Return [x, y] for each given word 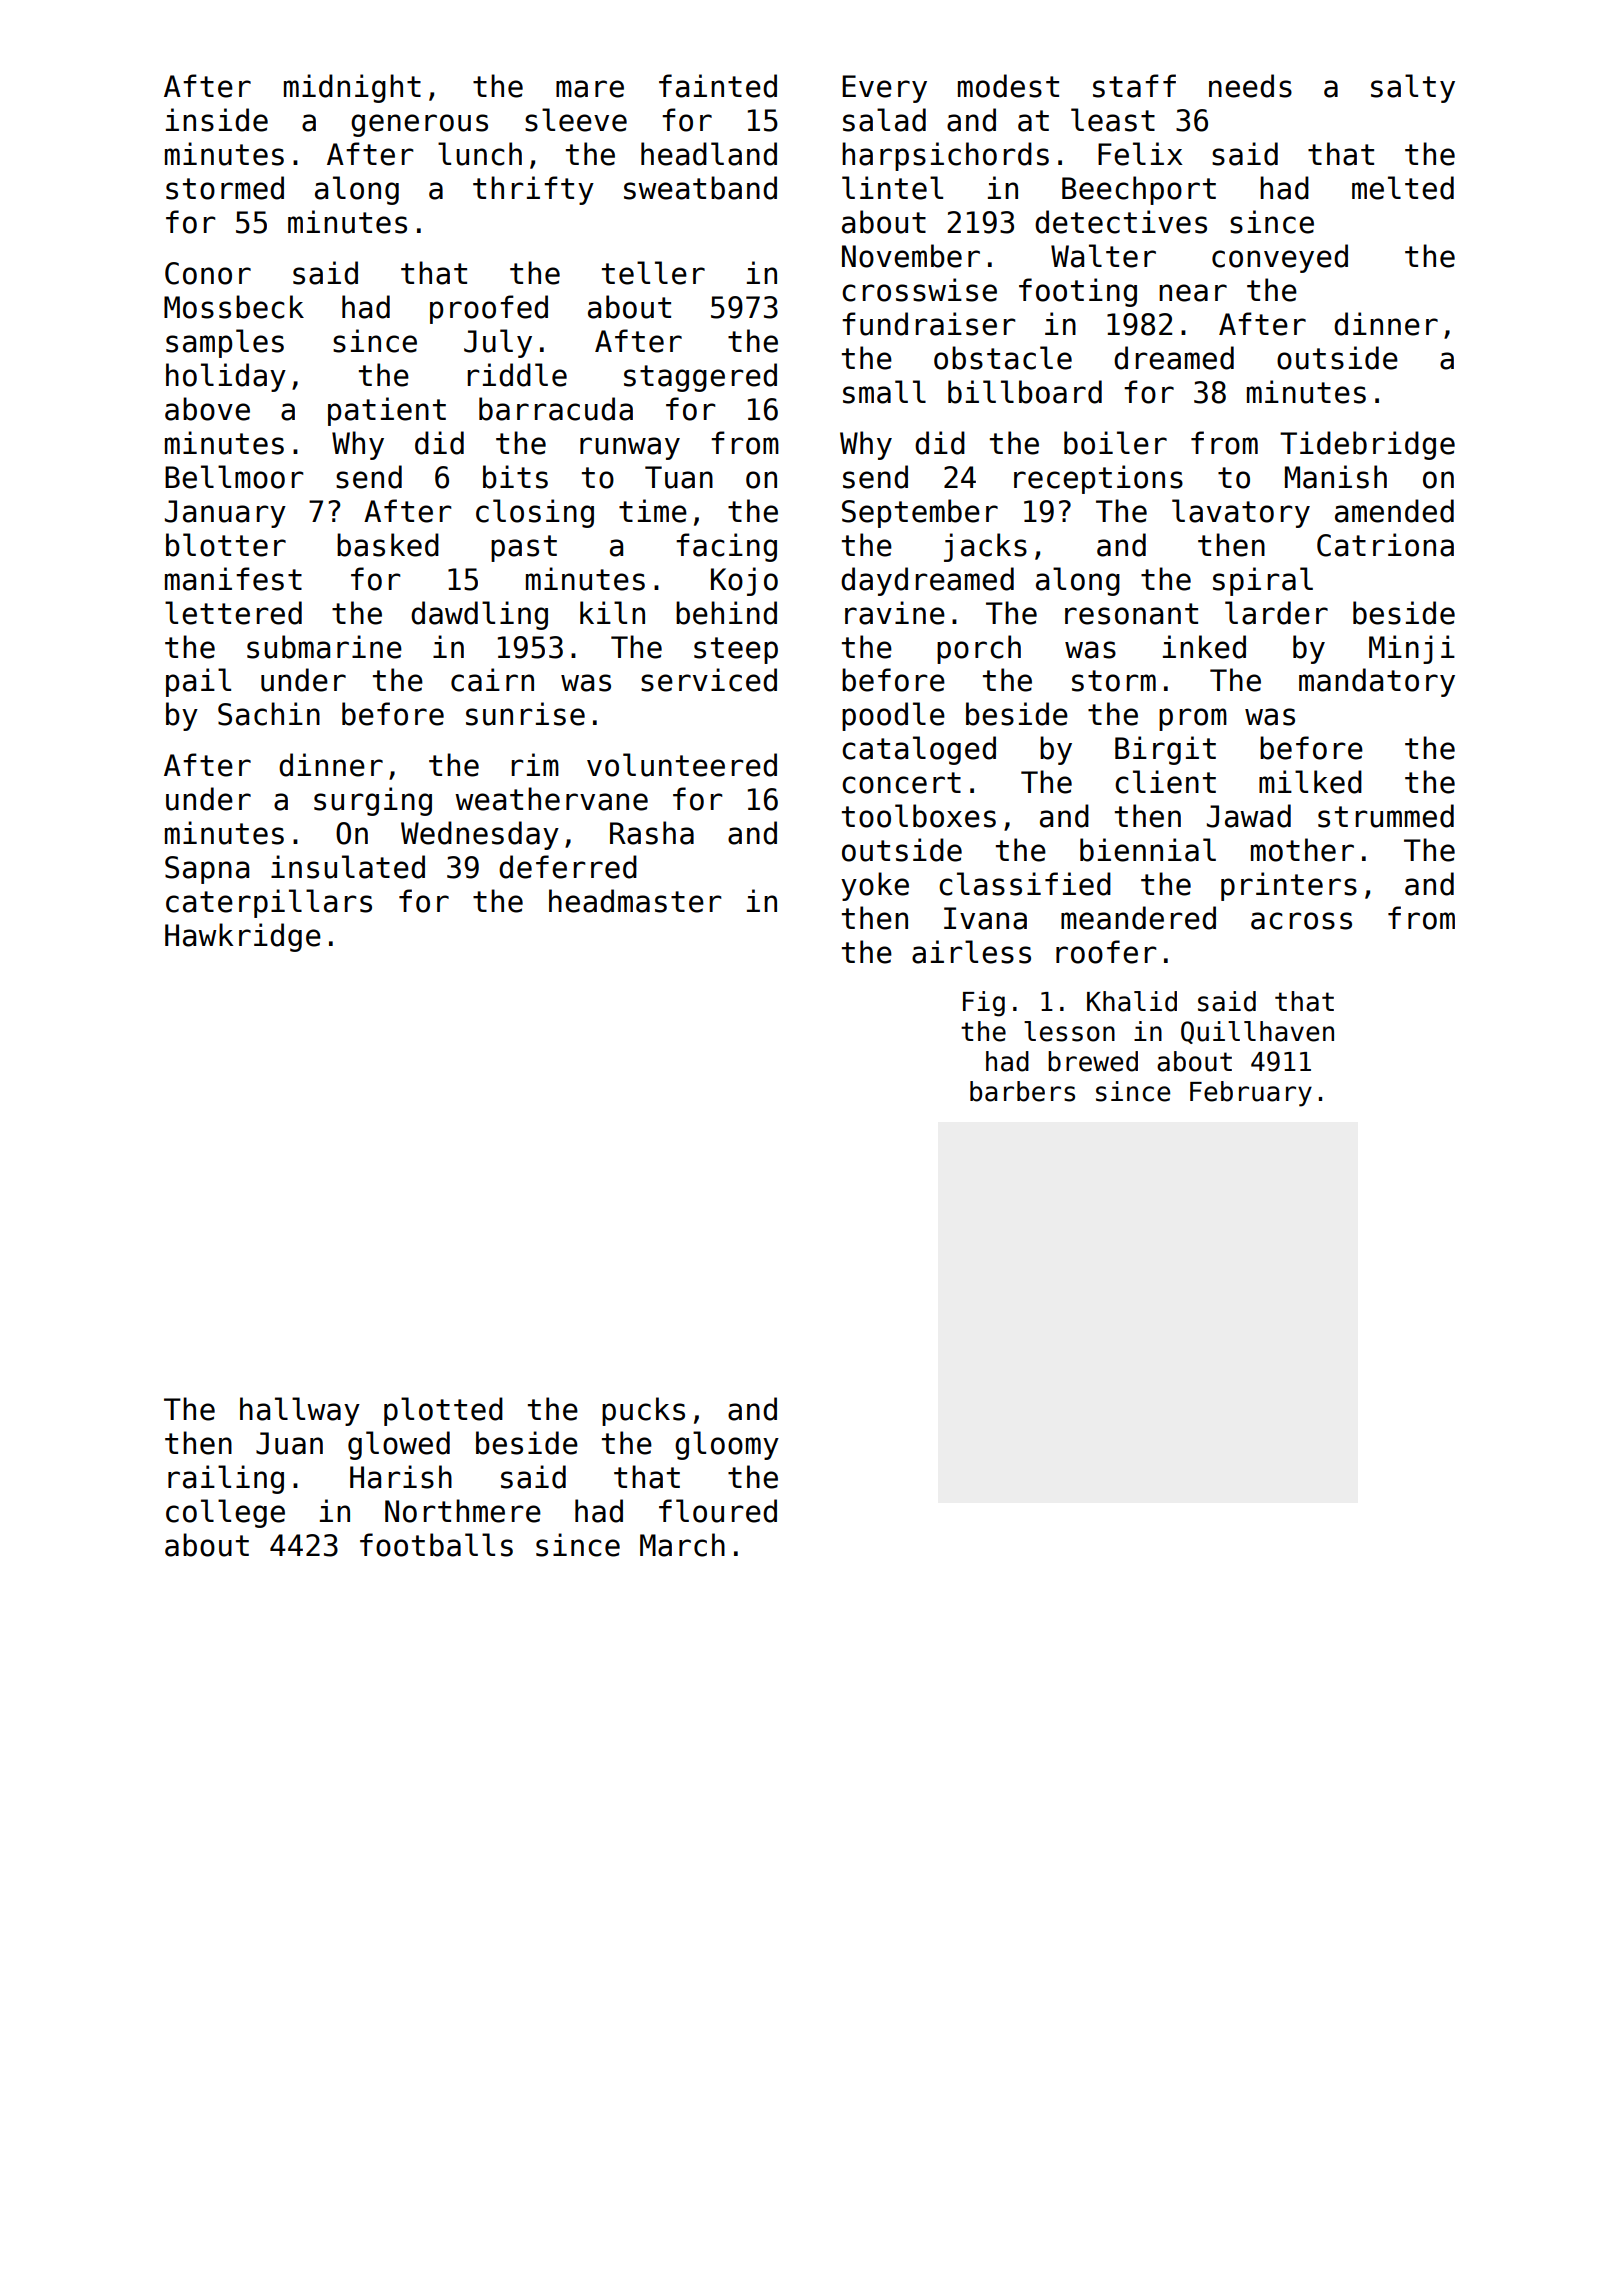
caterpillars [269, 903]
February [1251, 1094]
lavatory [1241, 513]
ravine [895, 613]
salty [1413, 88]
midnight [352, 88]
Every [884, 89]
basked [388, 545]
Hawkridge [243, 937]
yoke [875, 886]
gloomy [727, 1445]
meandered [1138, 918]
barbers [1022, 1091]
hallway [300, 1411]
